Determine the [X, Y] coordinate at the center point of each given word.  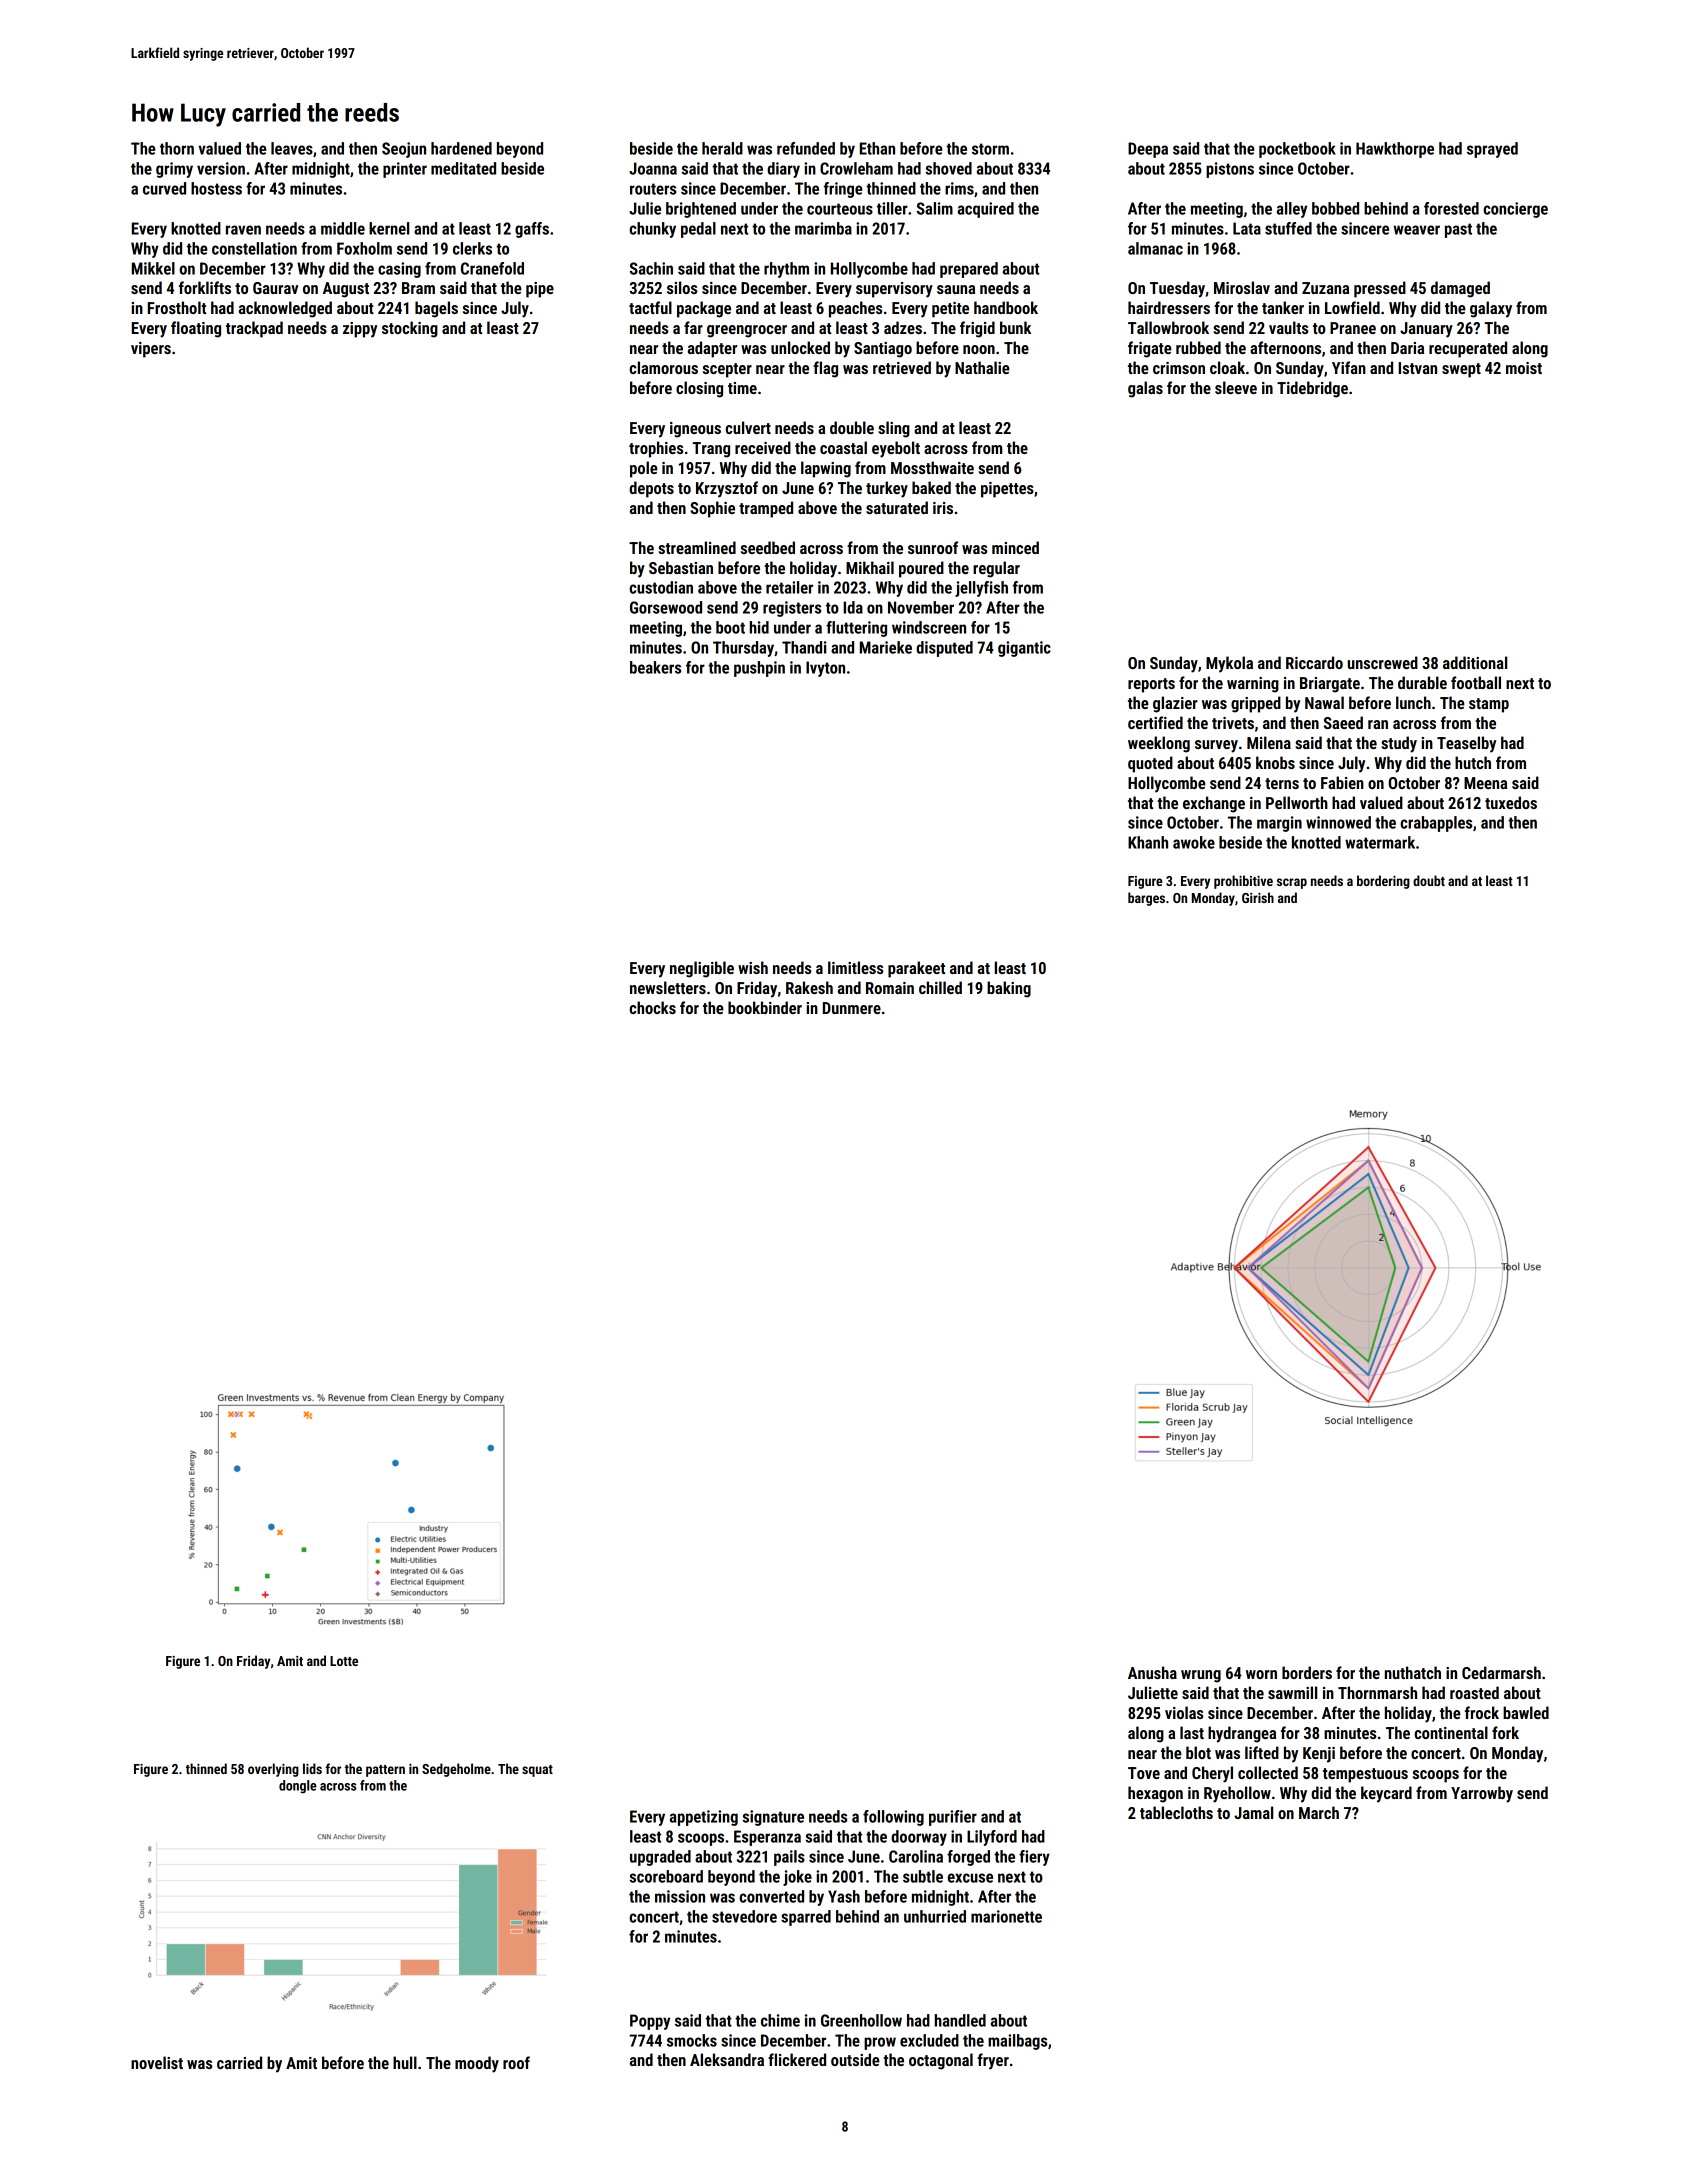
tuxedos [1511, 802]
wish [753, 967]
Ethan [877, 148]
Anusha [1152, 1672]
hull [405, 2062]
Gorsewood [666, 607]
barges [1146, 899]
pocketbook [1297, 150]
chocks [652, 1007]
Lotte [344, 1661]
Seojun [404, 150]
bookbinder [765, 1007]
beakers [655, 667]
